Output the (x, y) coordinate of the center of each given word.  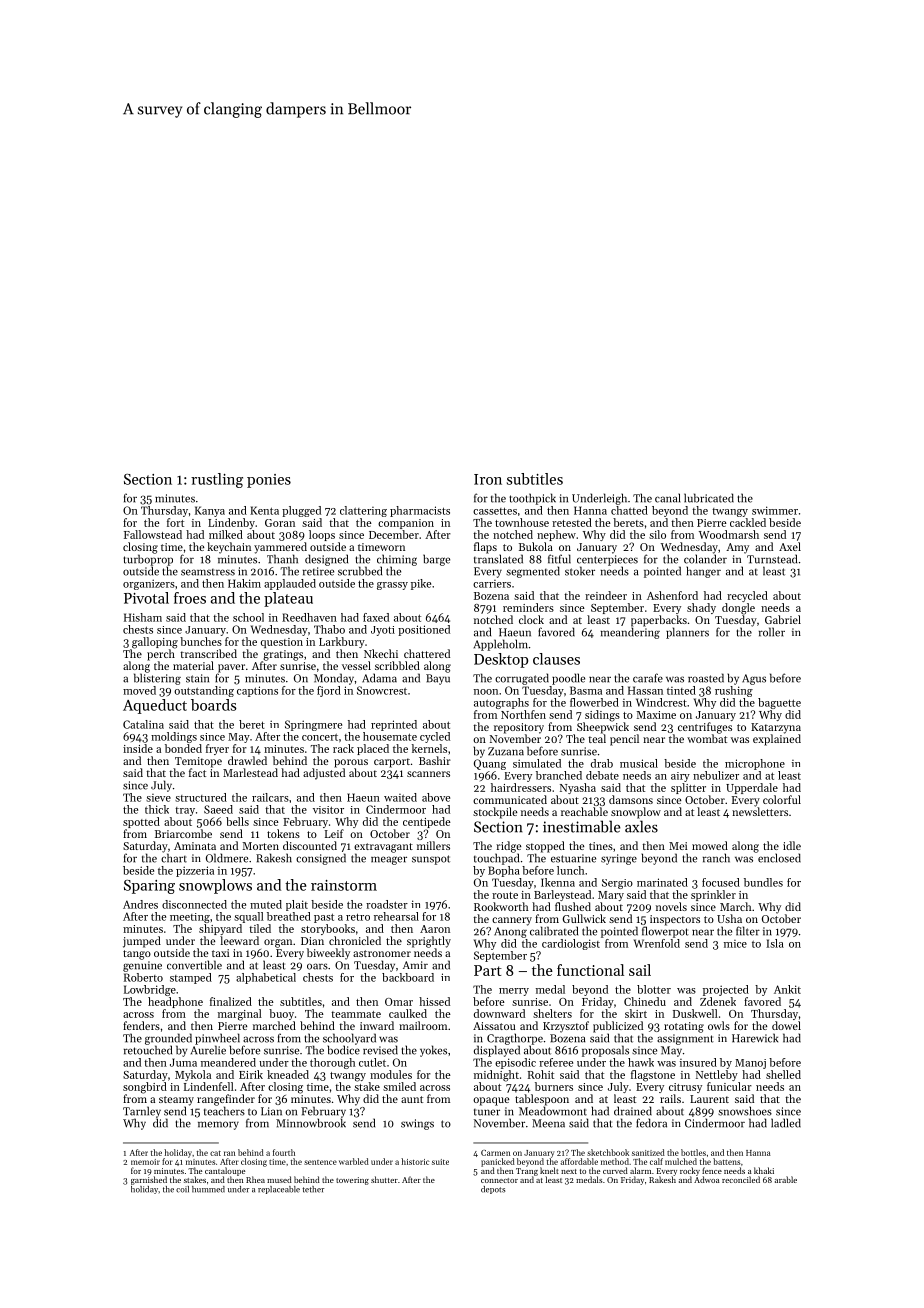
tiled (260, 928)
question (282, 643)
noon (486, 692)
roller (772, 632)
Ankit (787, 989)
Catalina (143, 724)
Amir (415, 965)
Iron (488, 479)
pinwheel (217, 1039)
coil (182, 1189)
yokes (433, 1051)
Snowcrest (382, 690)
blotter (654, 989)
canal (668, 498)
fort (175, 522)
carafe (648, 678)
